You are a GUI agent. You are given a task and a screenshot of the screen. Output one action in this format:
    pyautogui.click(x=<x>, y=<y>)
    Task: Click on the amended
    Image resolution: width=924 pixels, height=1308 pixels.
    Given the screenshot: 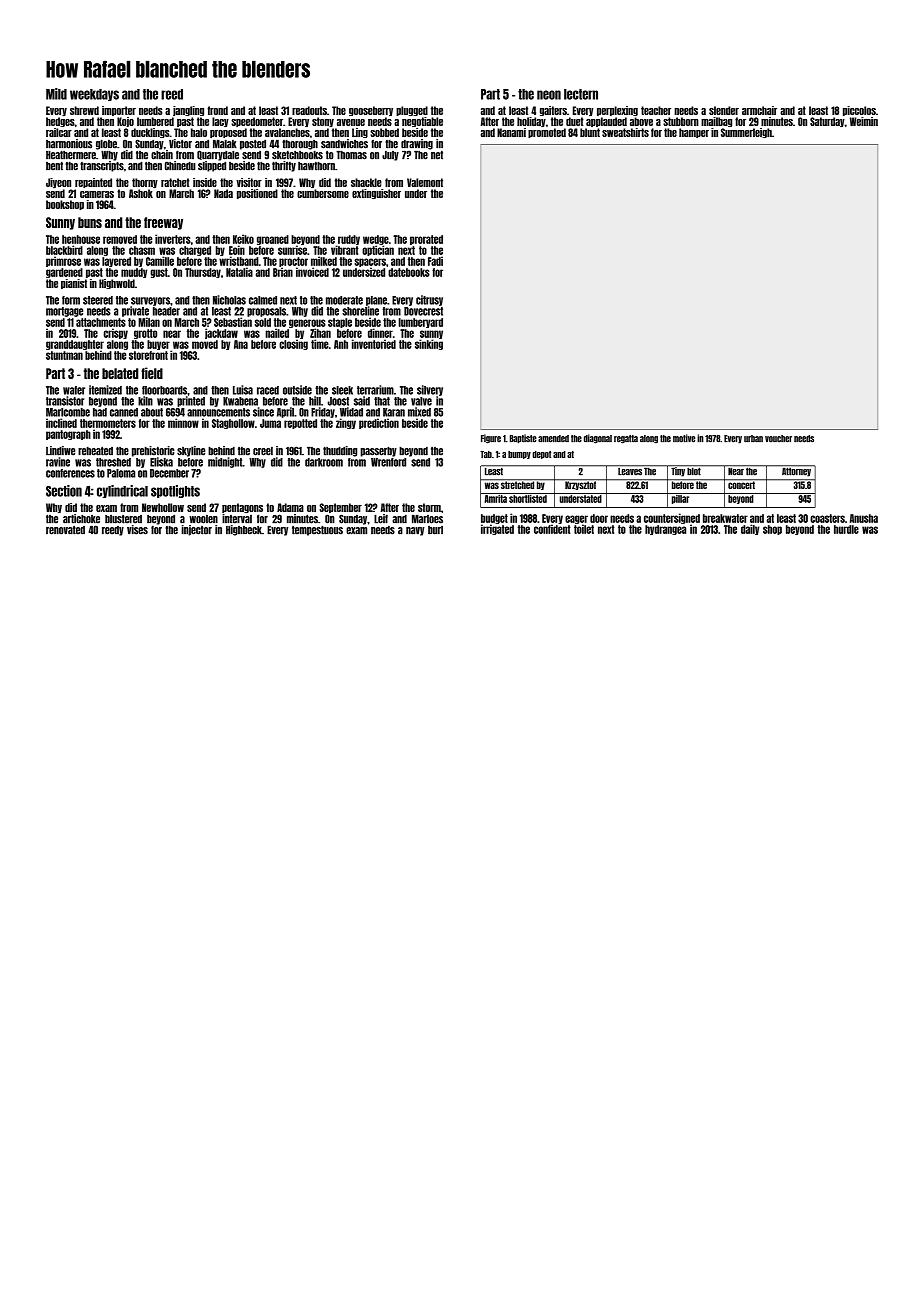 What is the action you would take?
    pyautogui.click(x=553, y=439)
